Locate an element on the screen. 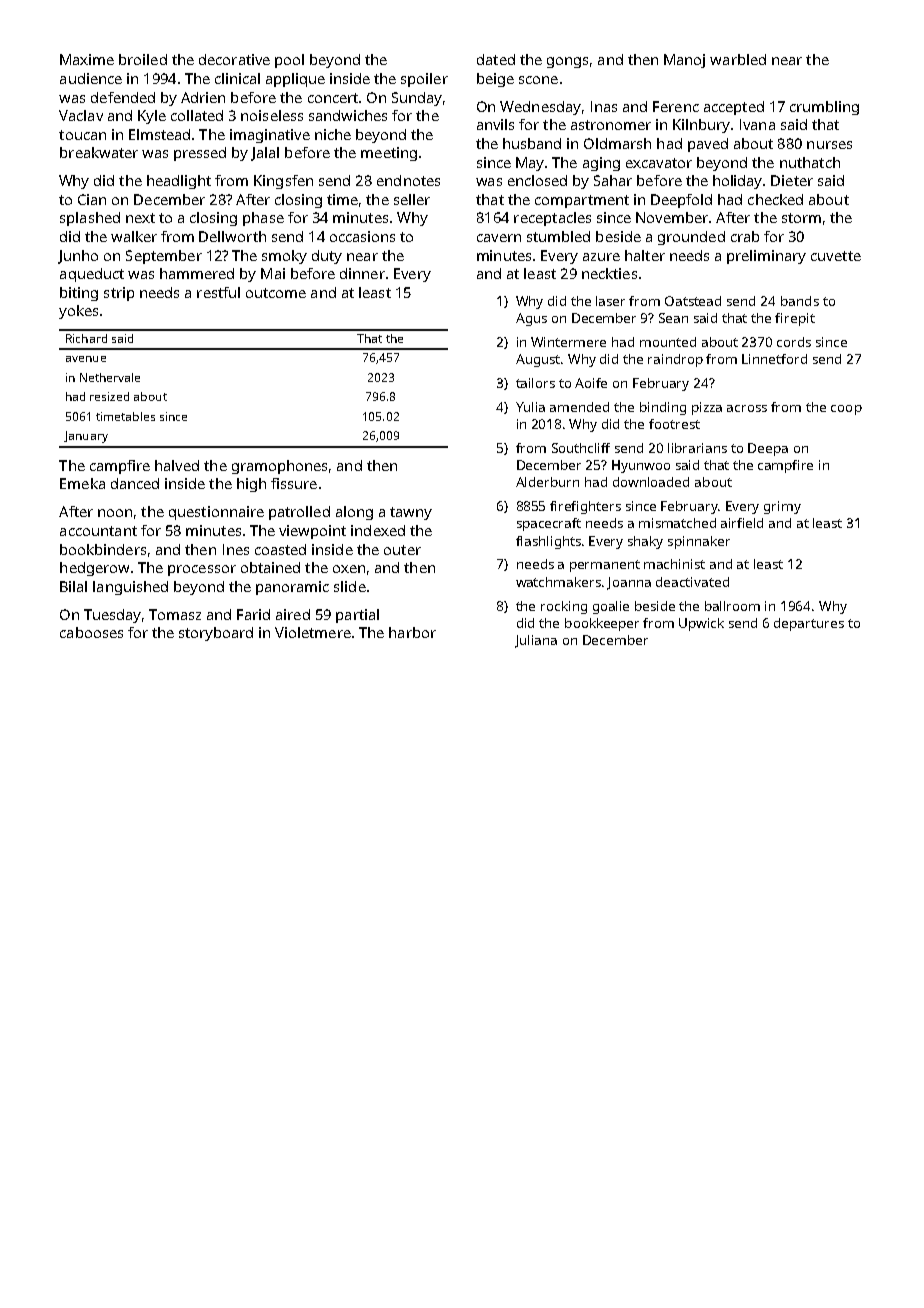 Image resolution: width=924 pixels, height=1308 pixels. nurses is located at coordinates (829, 145).
